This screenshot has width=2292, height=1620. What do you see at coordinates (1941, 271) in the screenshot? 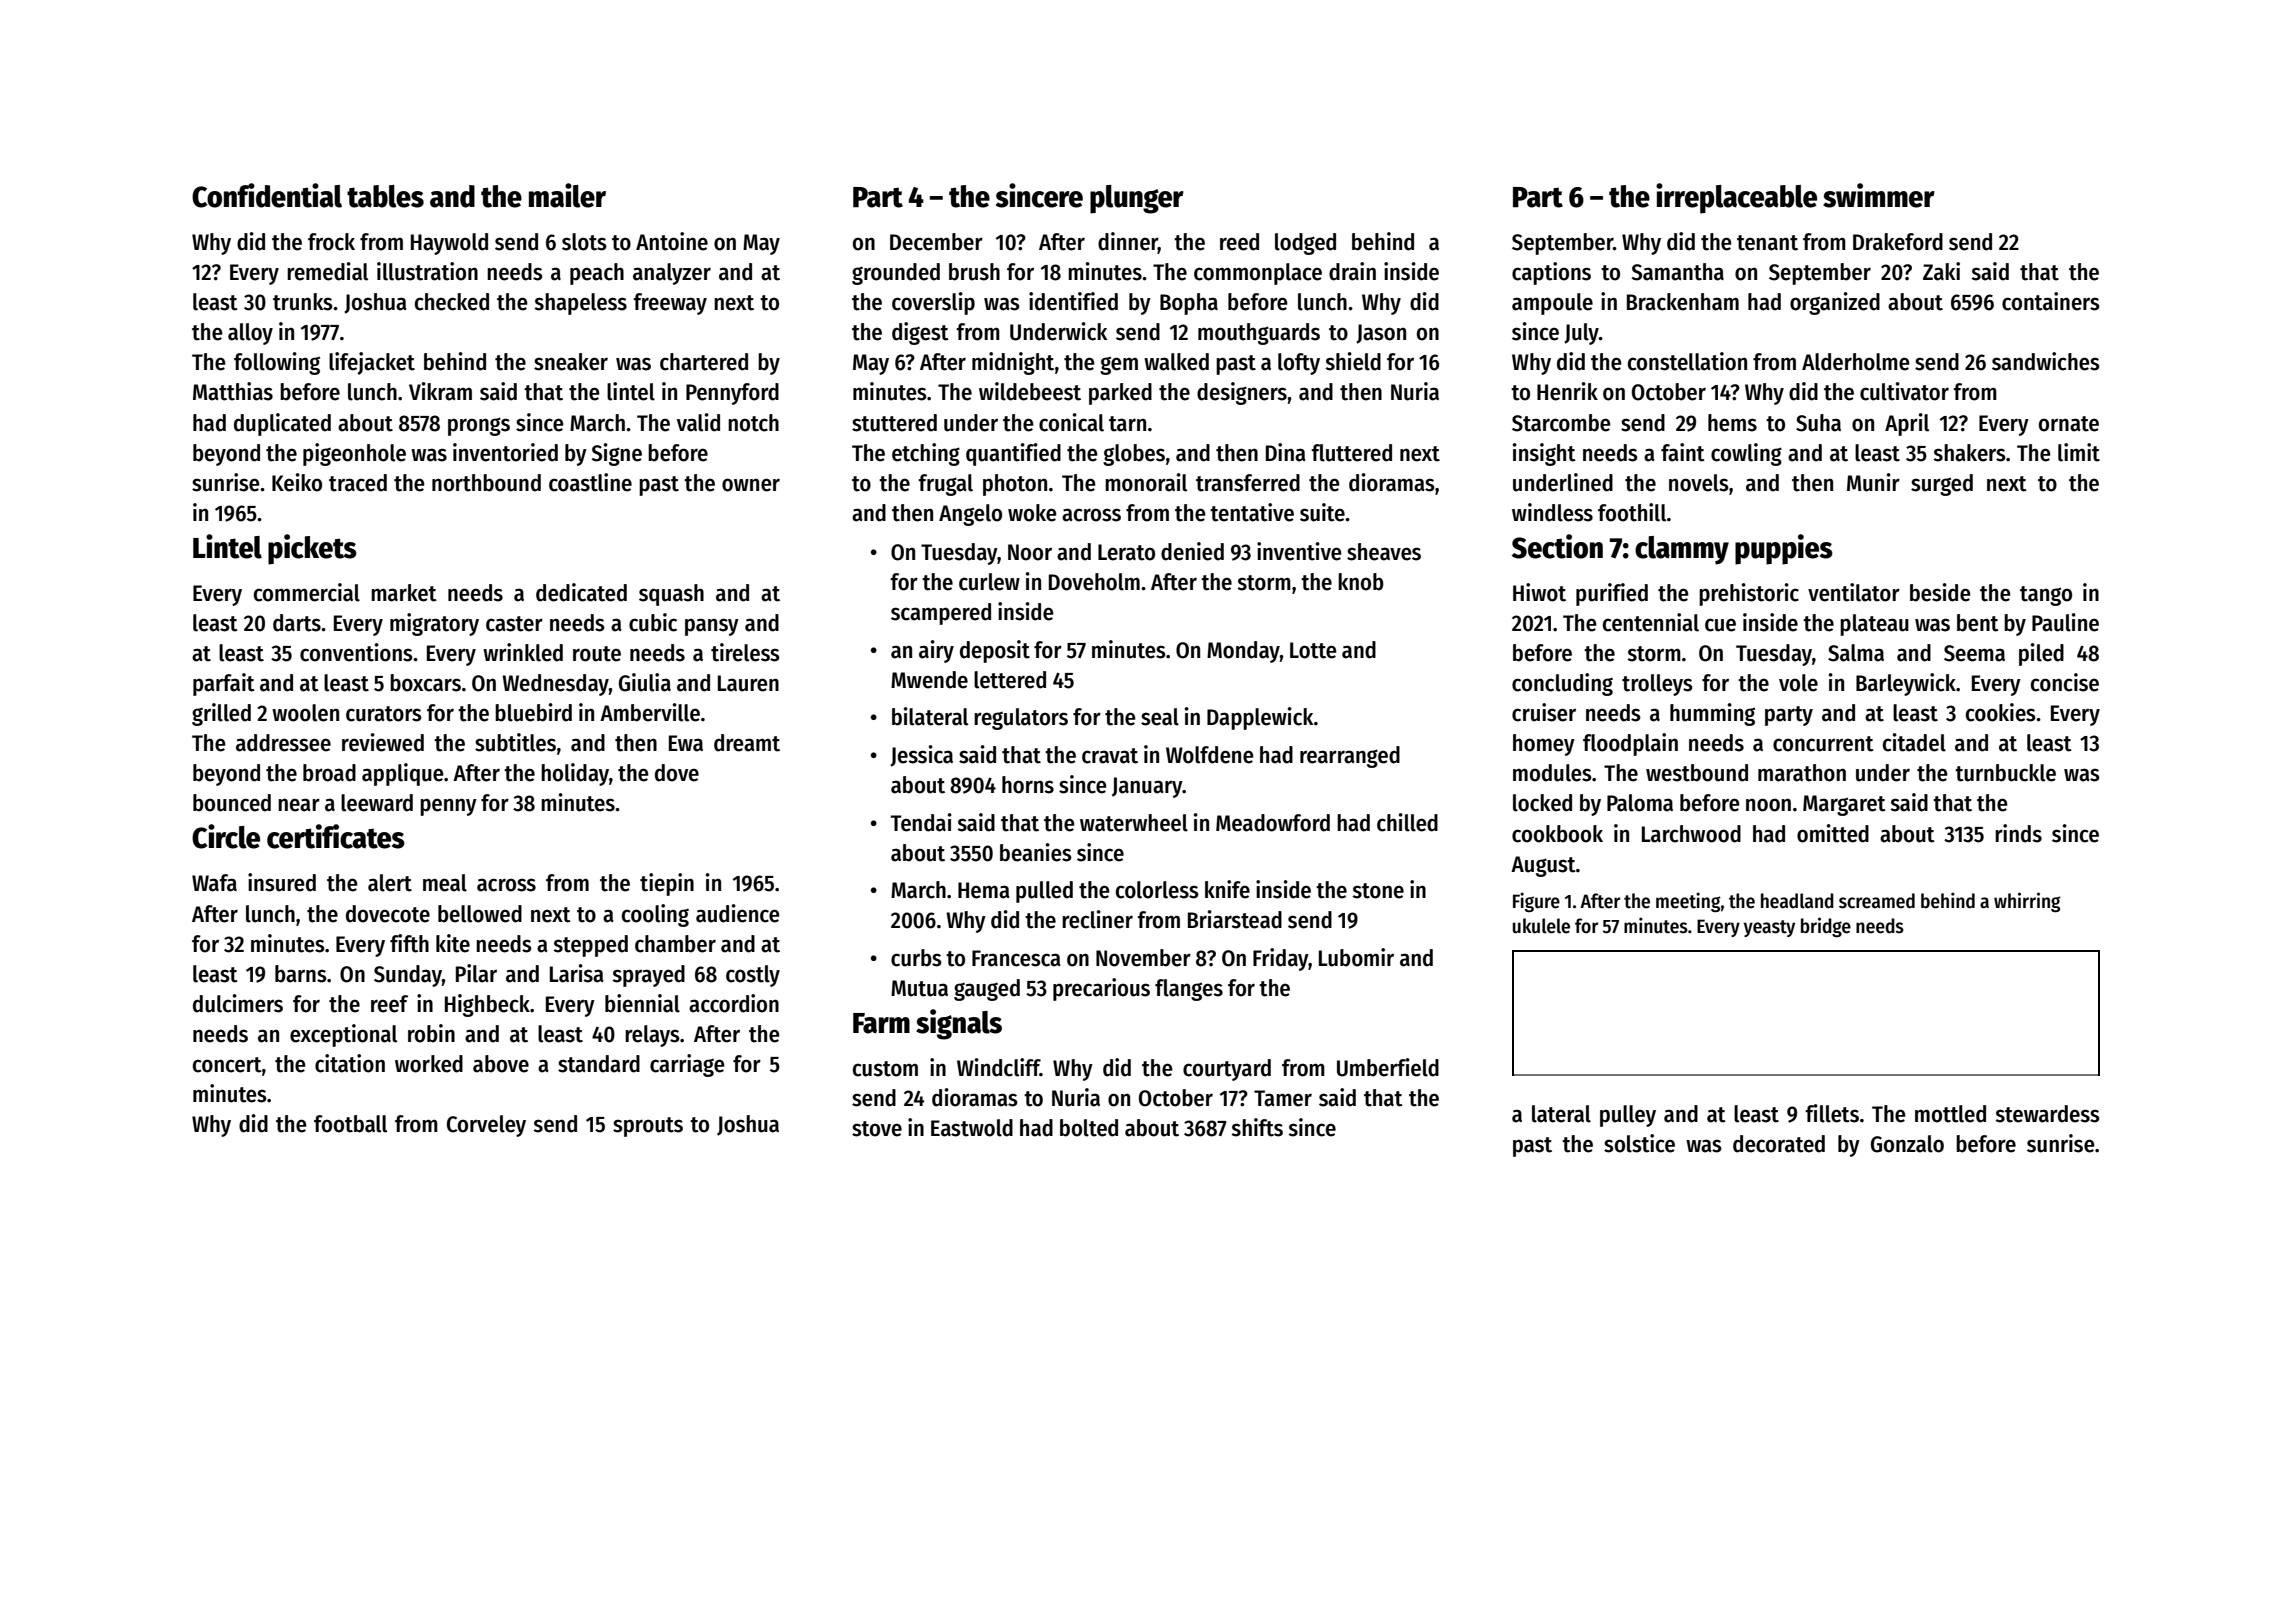
I see `Zaki` at bounding box center [1941, 271].
